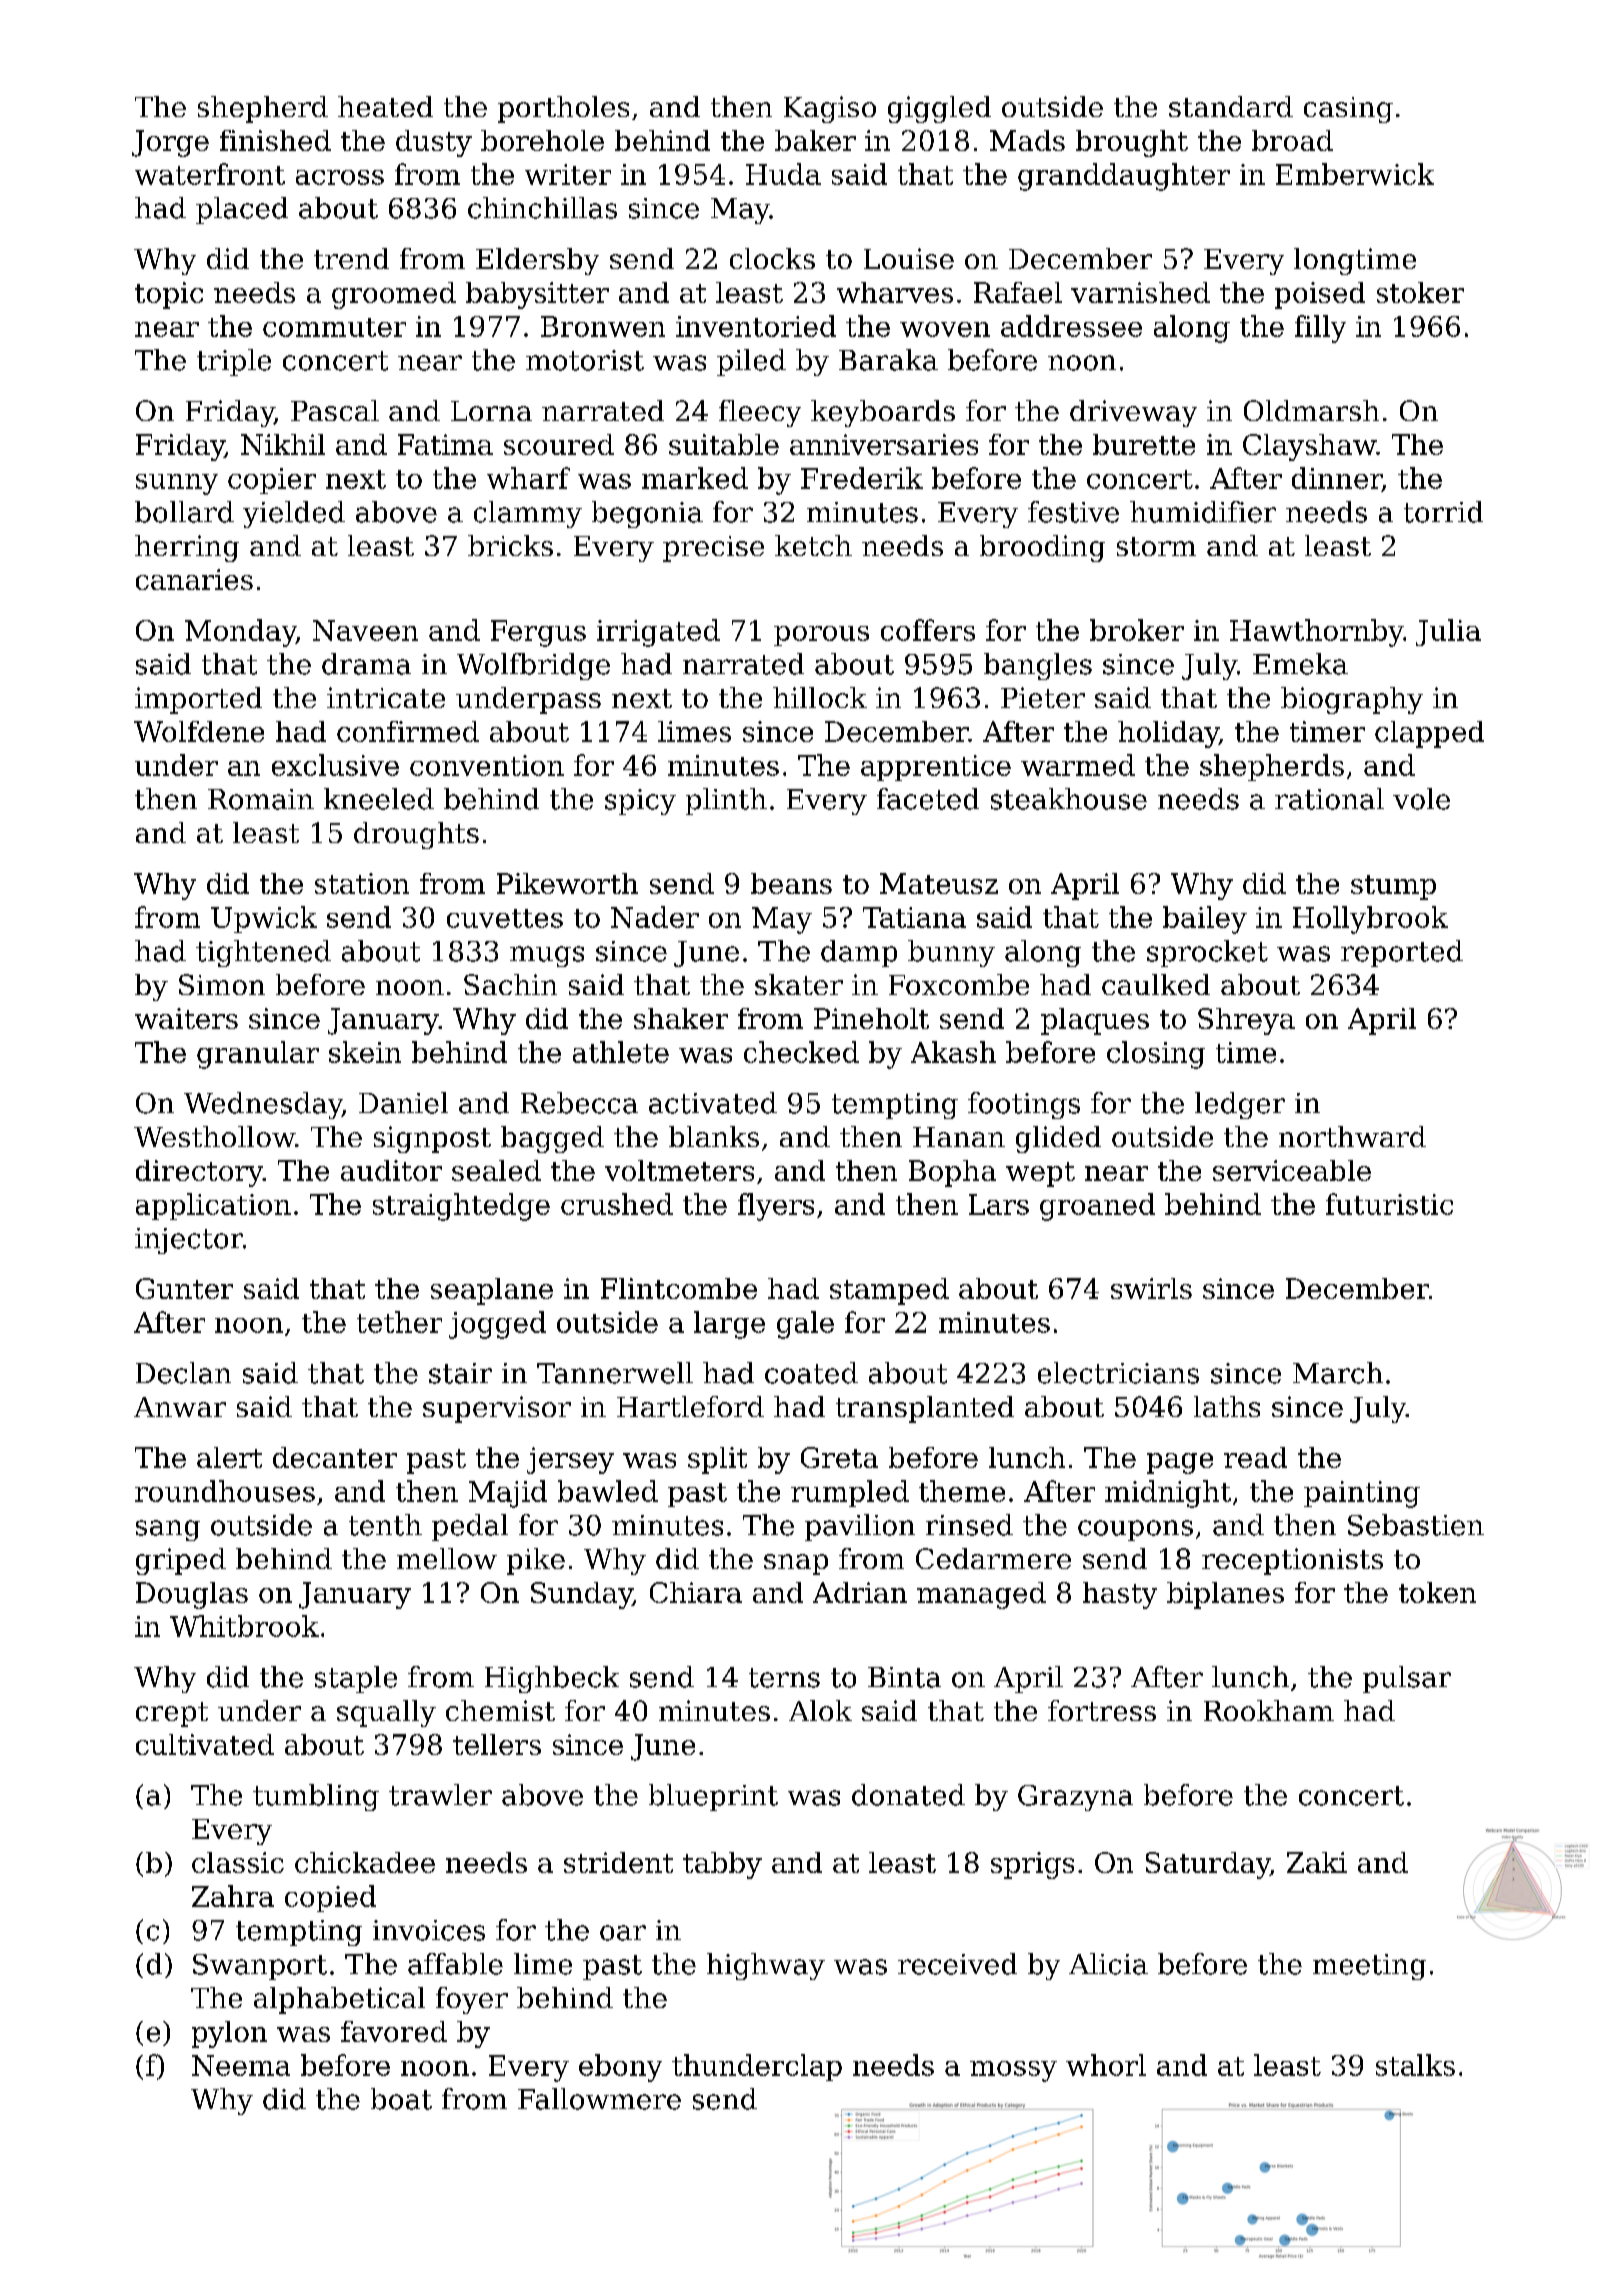 Image resolution: width=1620 pixels, height=2292 pixels. Describe the element at coordinates (1292, 1561) in the image. I see `receptionists` at that location.
